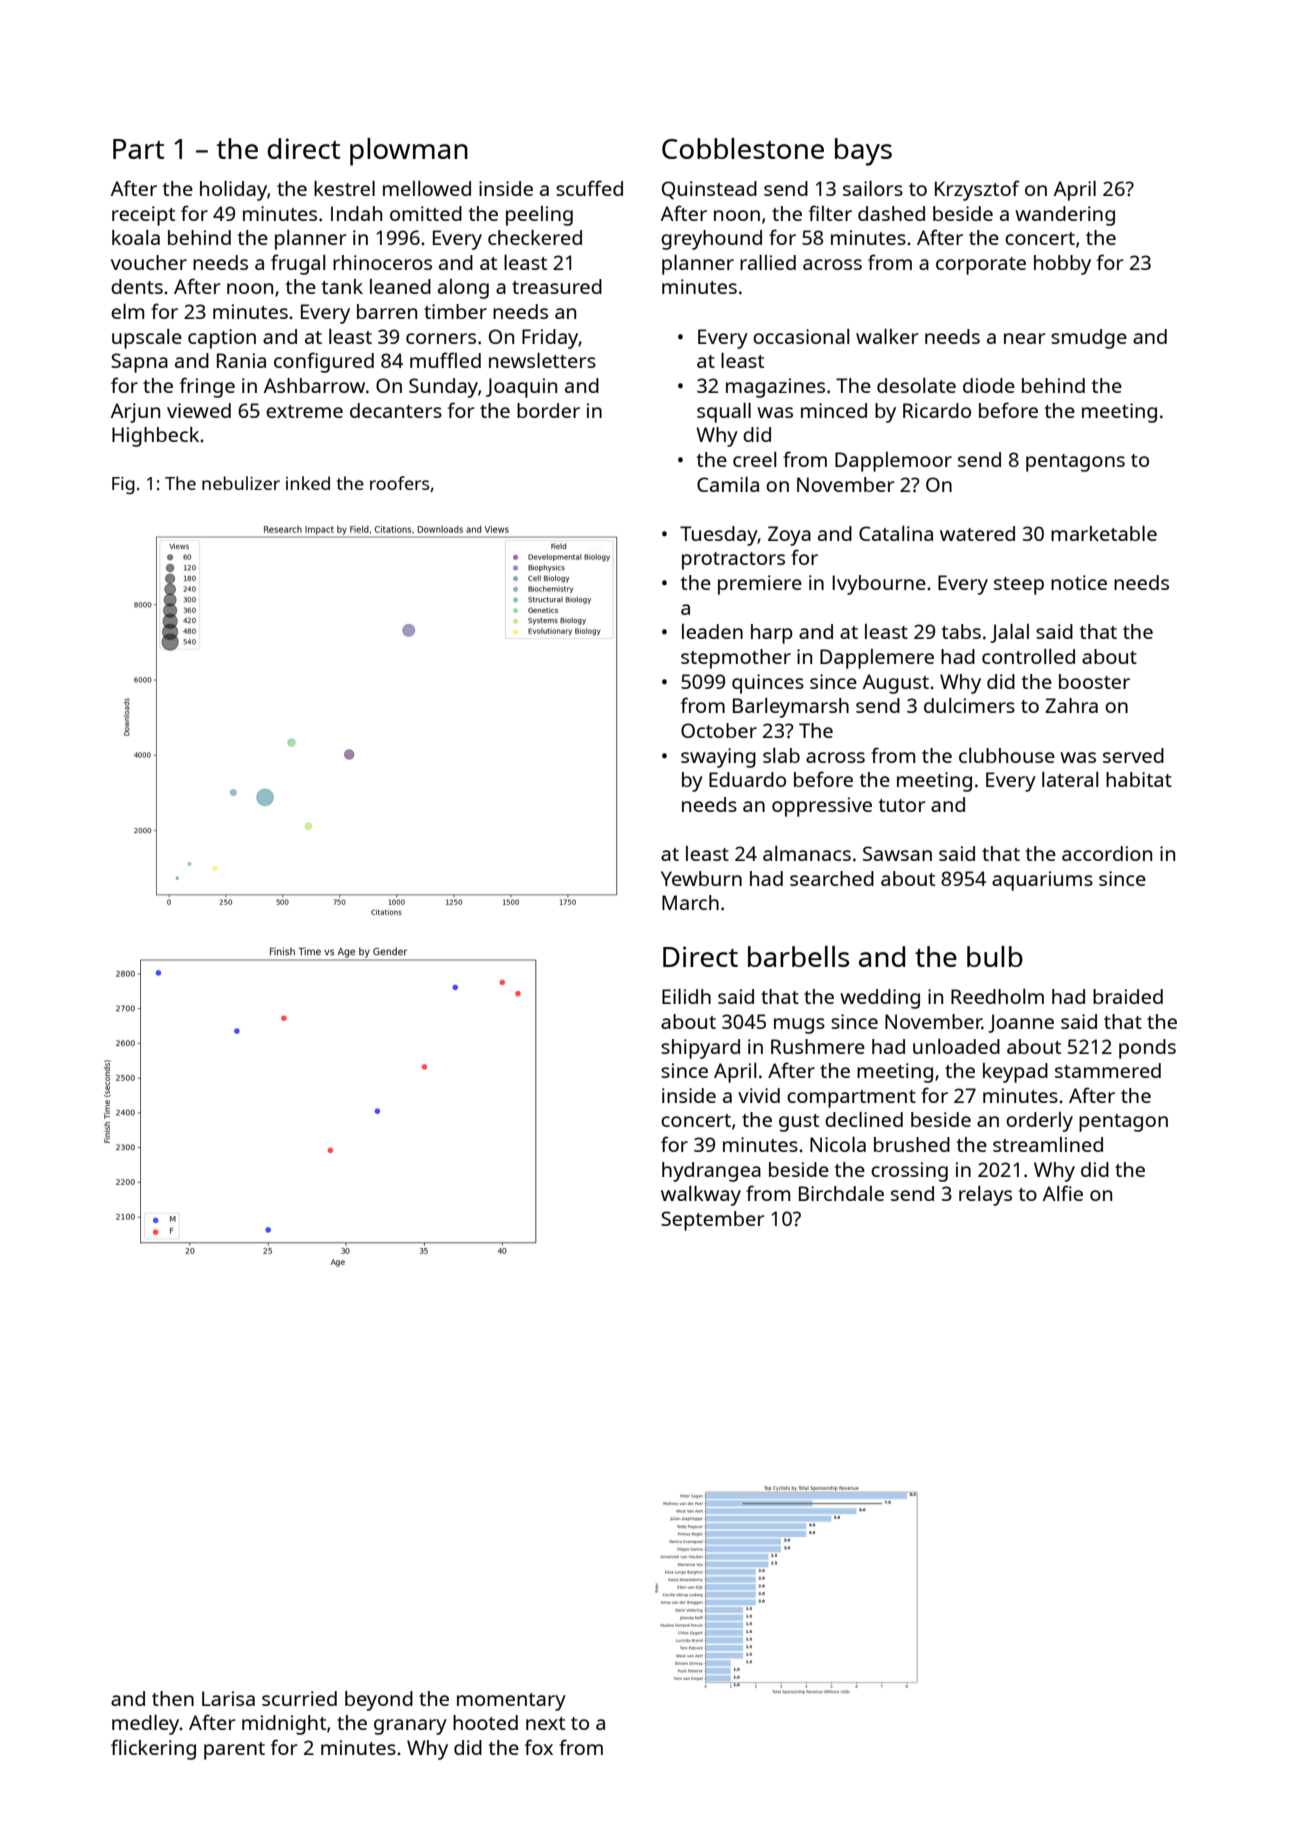  What do you see at coordinates (743, 148) in the document?
I see `Cobblestone` at bounding box center [743, 148].
